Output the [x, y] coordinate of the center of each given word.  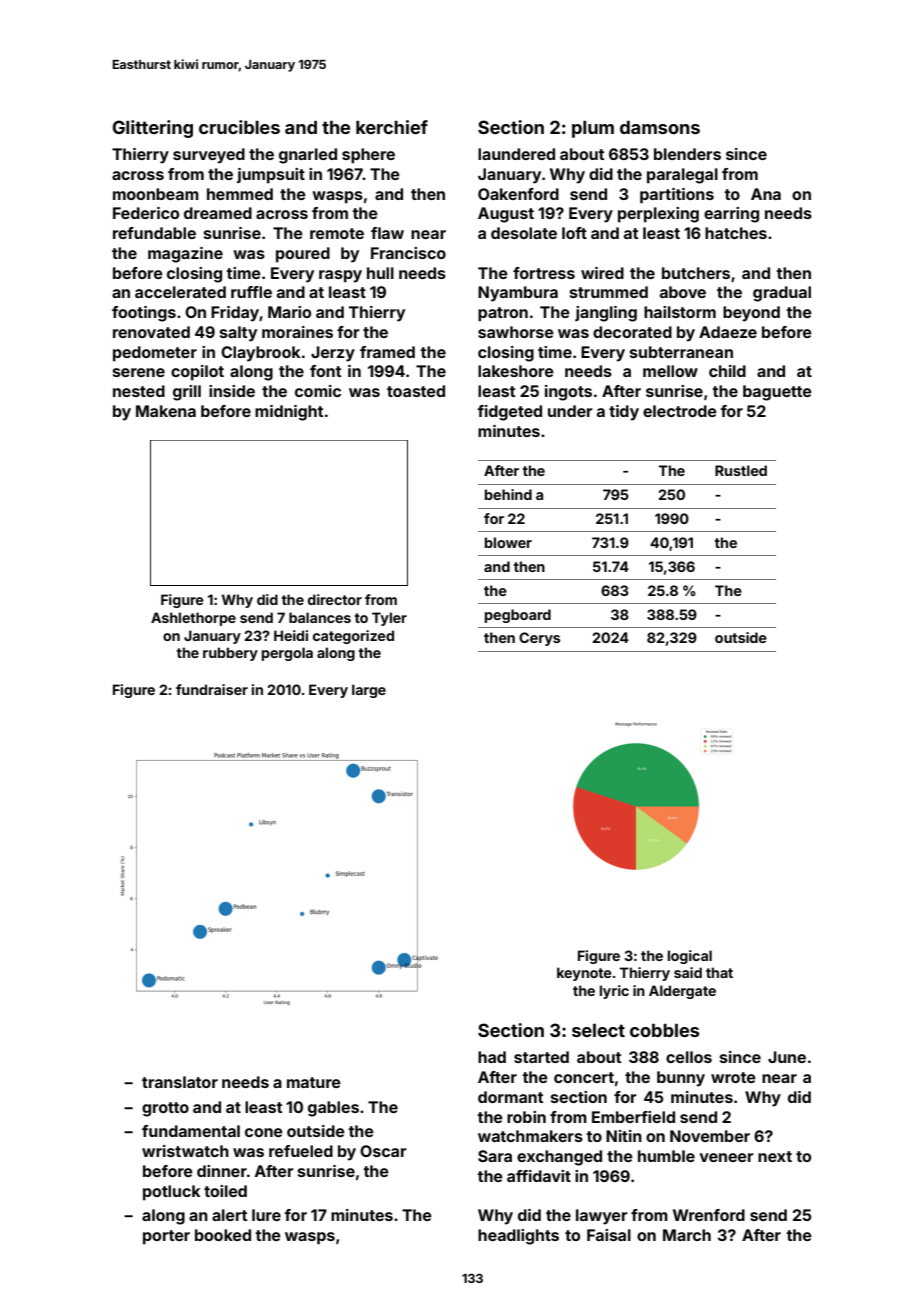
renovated [151, 332]
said [688, 972]
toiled [225, 1191]
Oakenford [518, 194]
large [369, 691]
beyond [751, 314]
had [492, 1057]
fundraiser [212, 689]
